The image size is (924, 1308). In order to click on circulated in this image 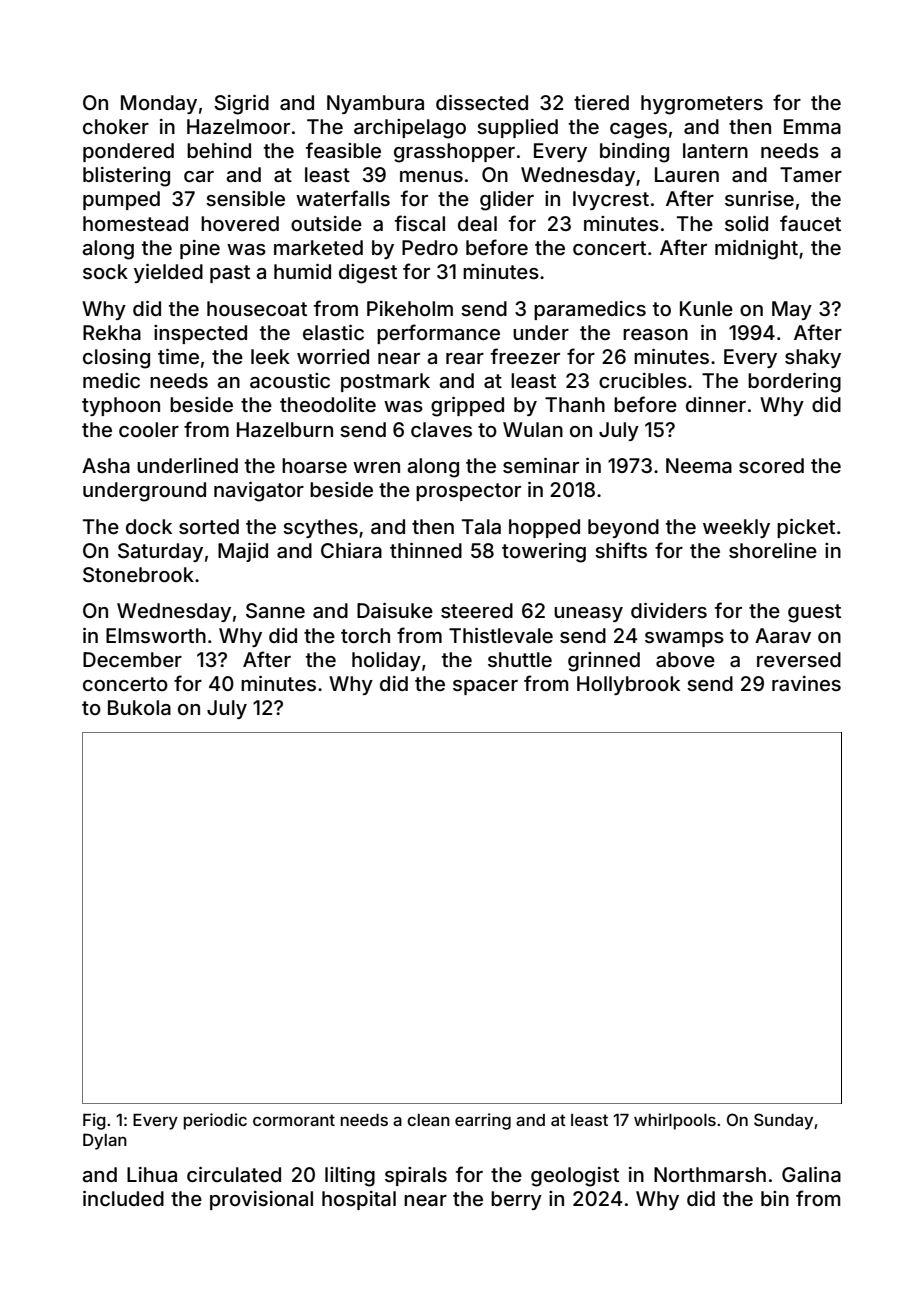, I will do `click(234, 1174)`.
